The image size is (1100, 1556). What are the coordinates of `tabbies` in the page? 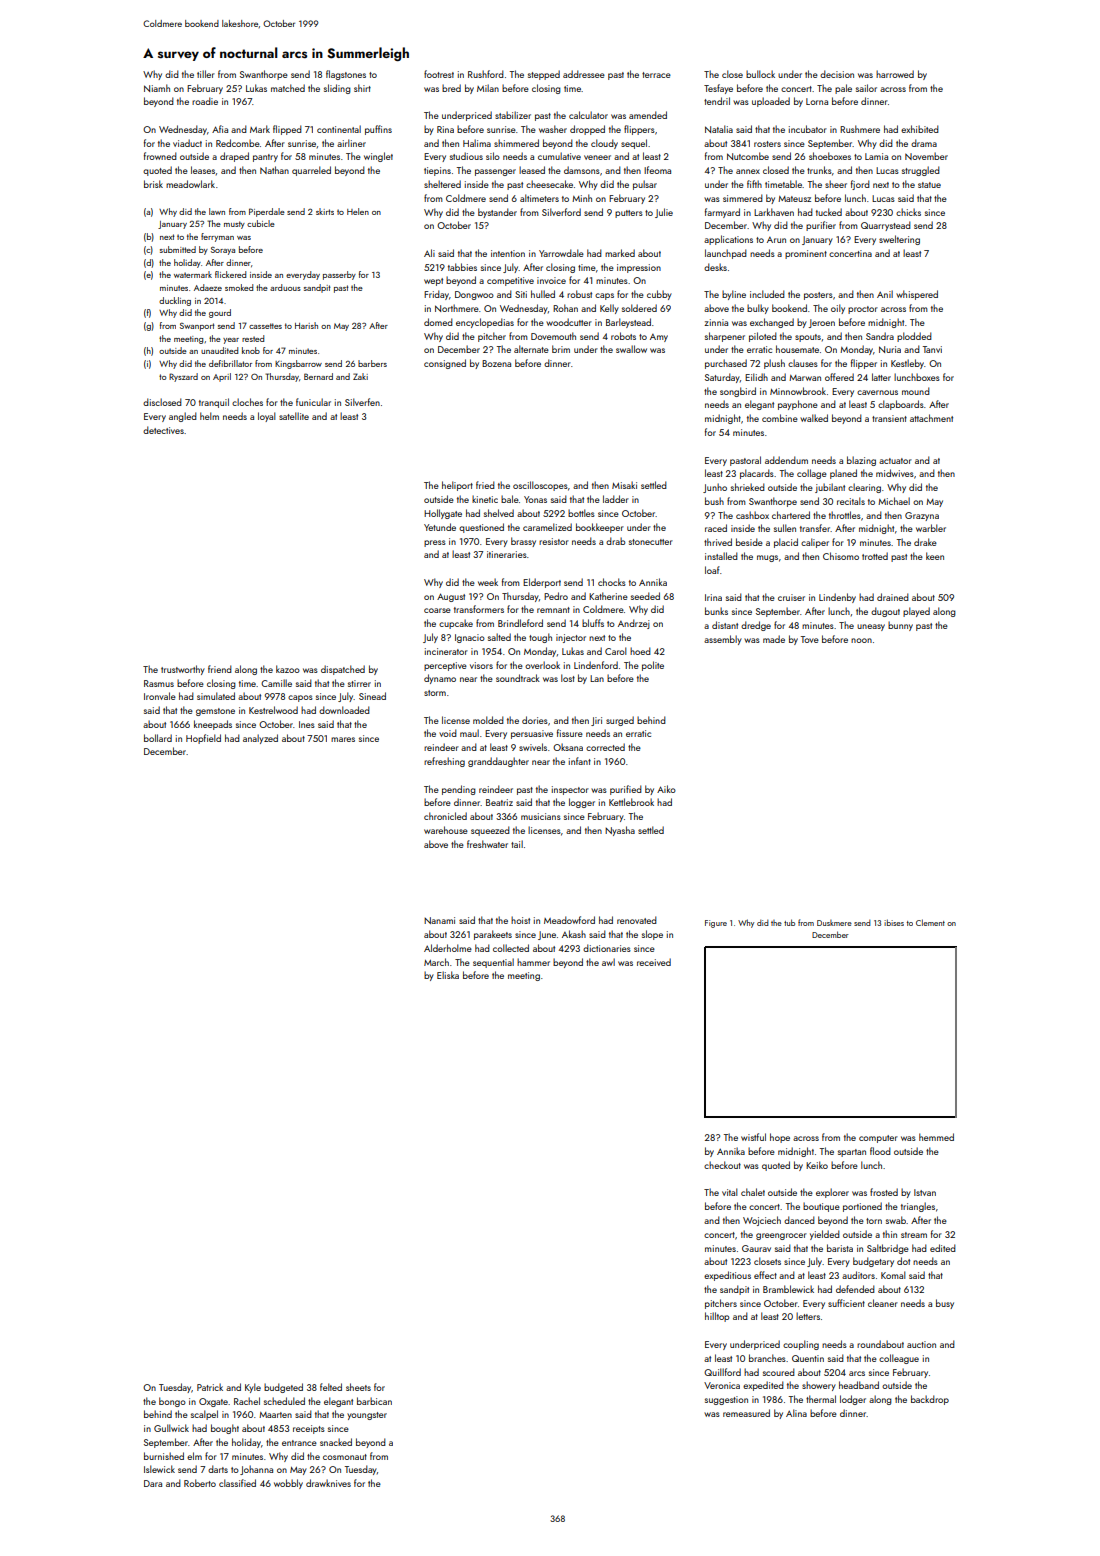 It's located at (462, 267).
